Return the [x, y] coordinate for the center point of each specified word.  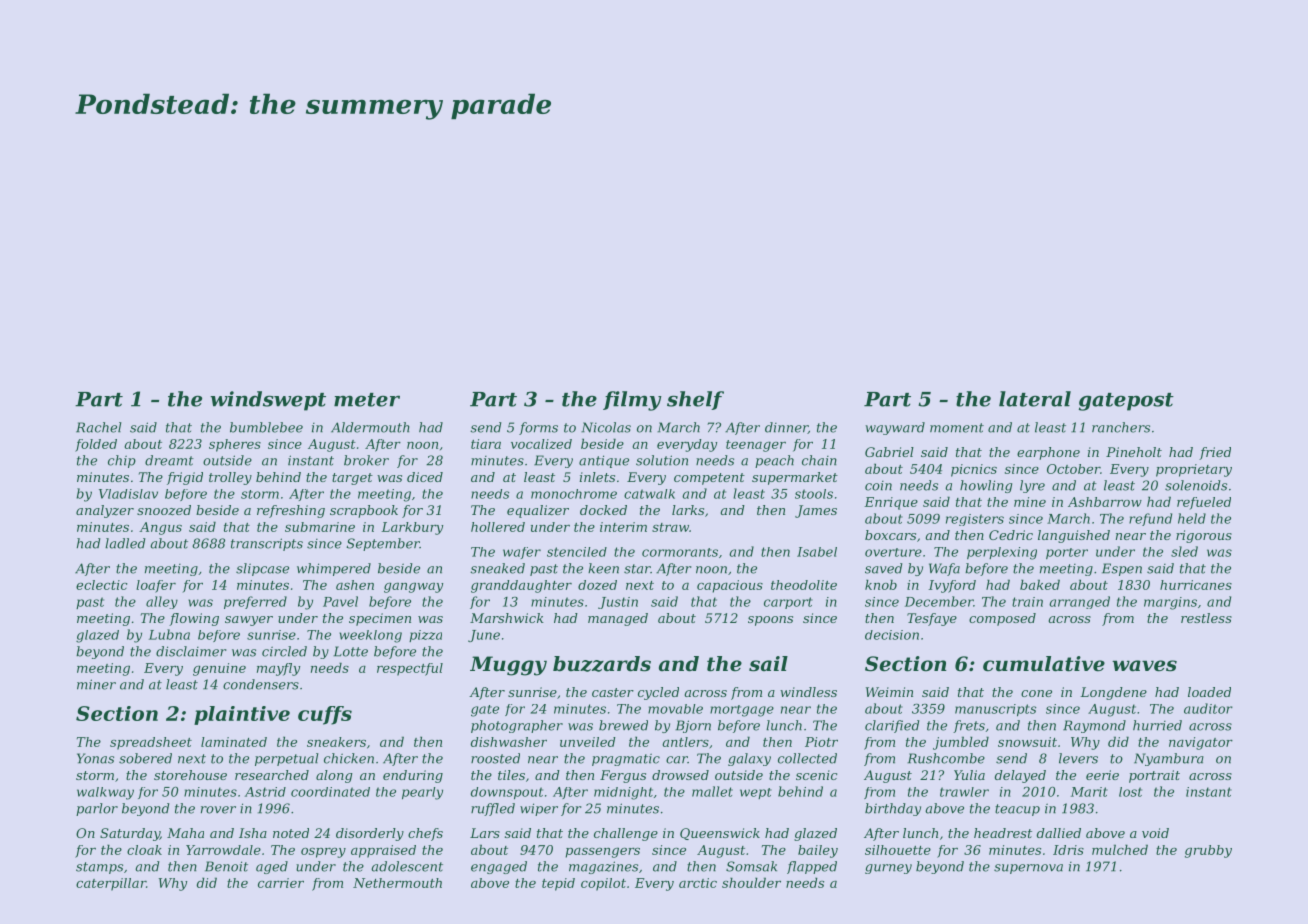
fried [1215, 453]
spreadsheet [151, 743]
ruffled [493, 809]
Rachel [99, 427]
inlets [597, 477]
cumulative [1044, 664]
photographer [517, 726]
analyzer [105, 511]
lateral [1035, 399]
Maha [185, 833]
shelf [695, 400]
